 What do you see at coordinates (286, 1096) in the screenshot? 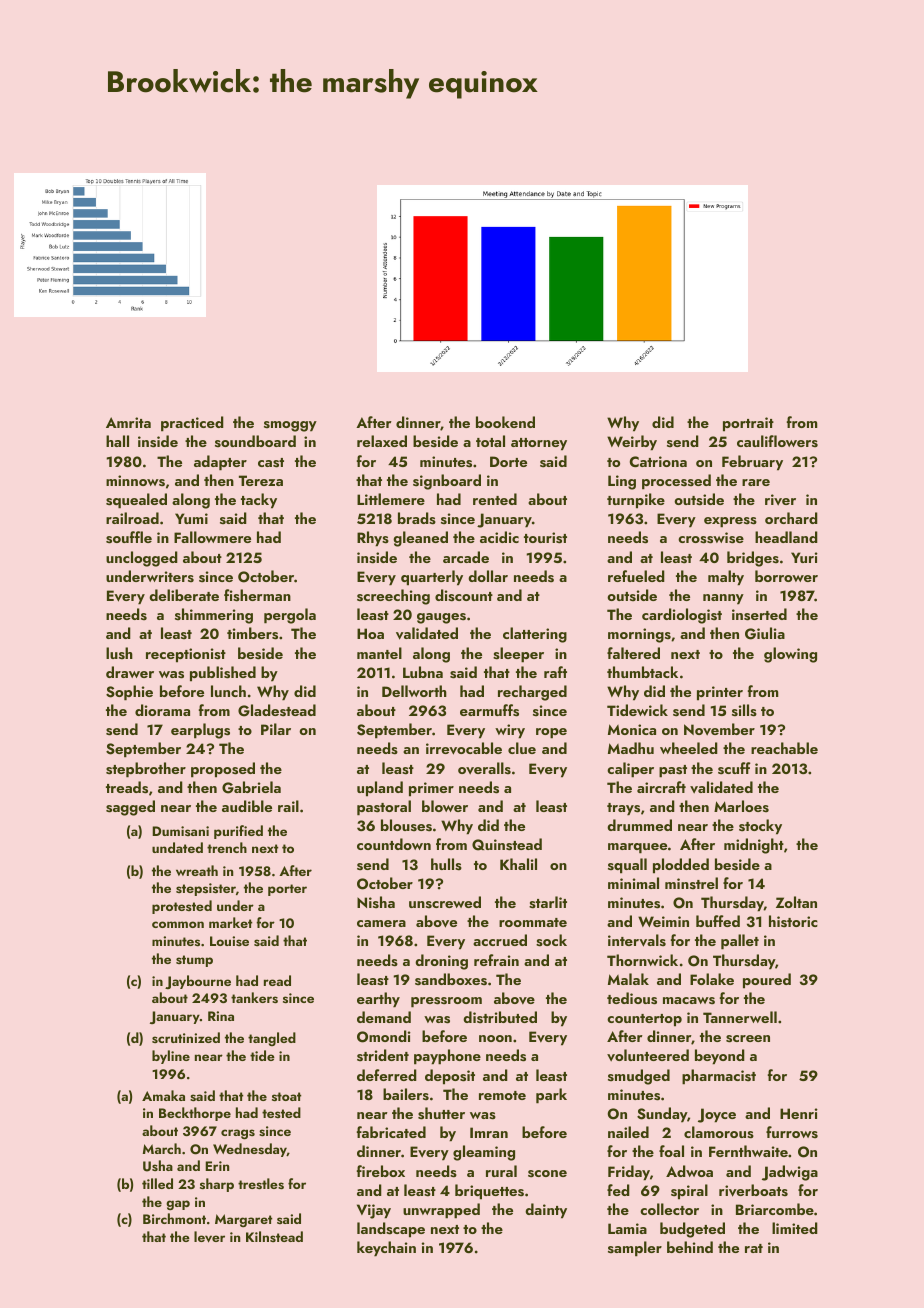
I see `stoat` at bounding box center [286, 1096].
